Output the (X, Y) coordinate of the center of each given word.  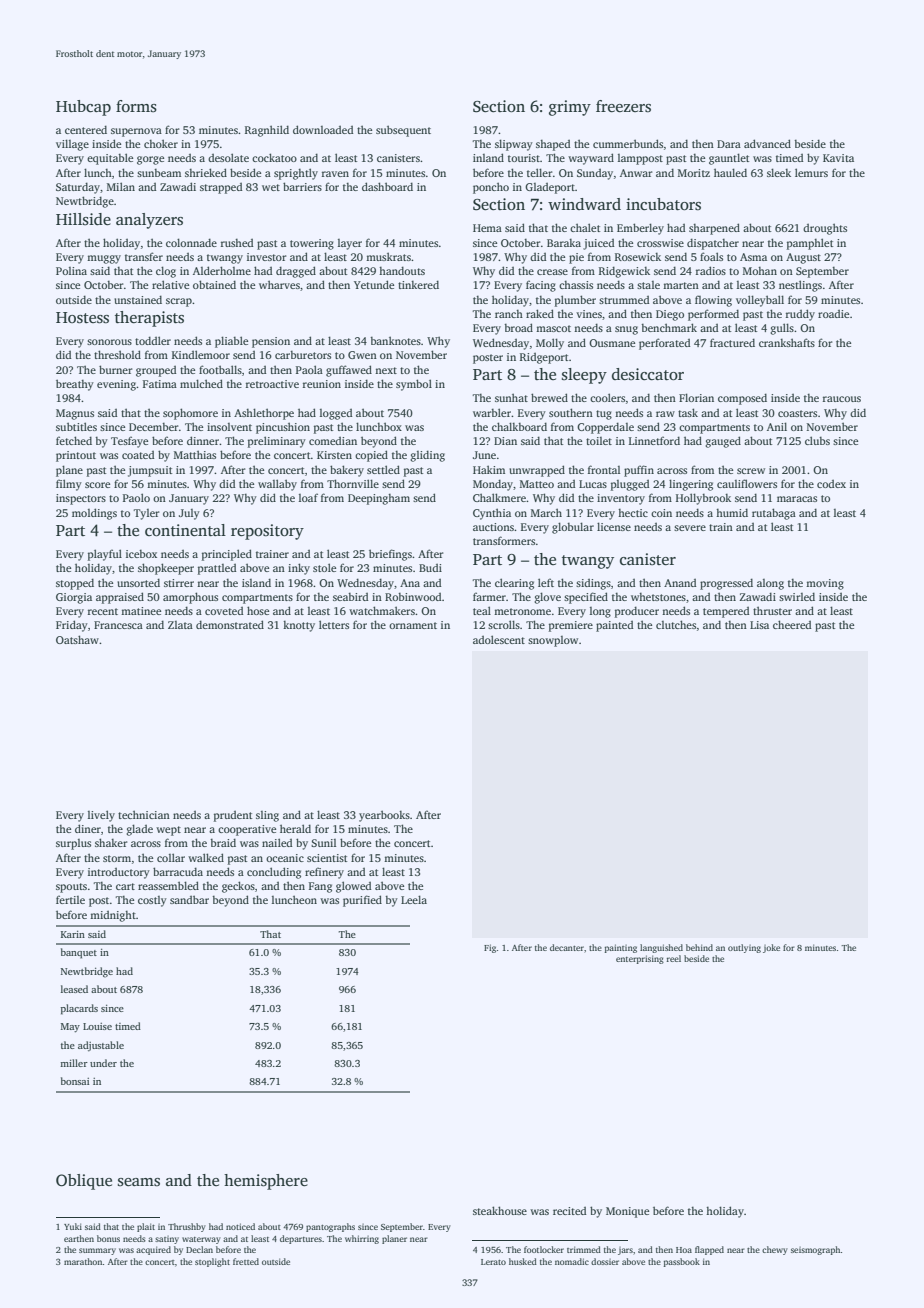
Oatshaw (77, 639)
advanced (767, 143)
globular (573, 528)
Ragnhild (267, 131)
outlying (744, 948)
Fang (320, 887)
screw (751, 471)
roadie (833, 314)
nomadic (572, 1261)
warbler (492, 412)
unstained (138, 299)
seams (139, 1182)
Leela (414, 899)
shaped (553, 145)
